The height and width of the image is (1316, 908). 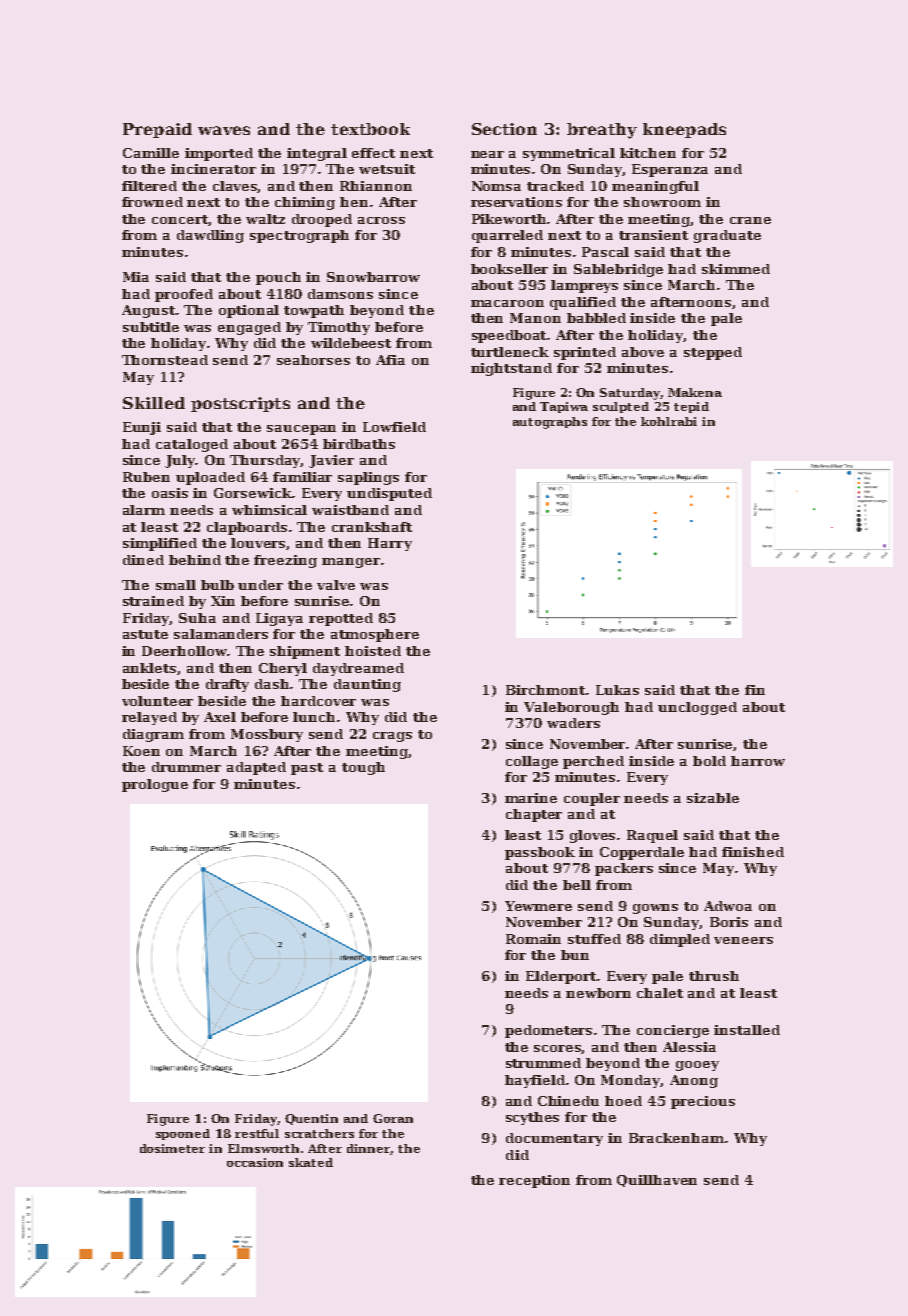 I want to click on chiming, so click(x=305, y=203).
